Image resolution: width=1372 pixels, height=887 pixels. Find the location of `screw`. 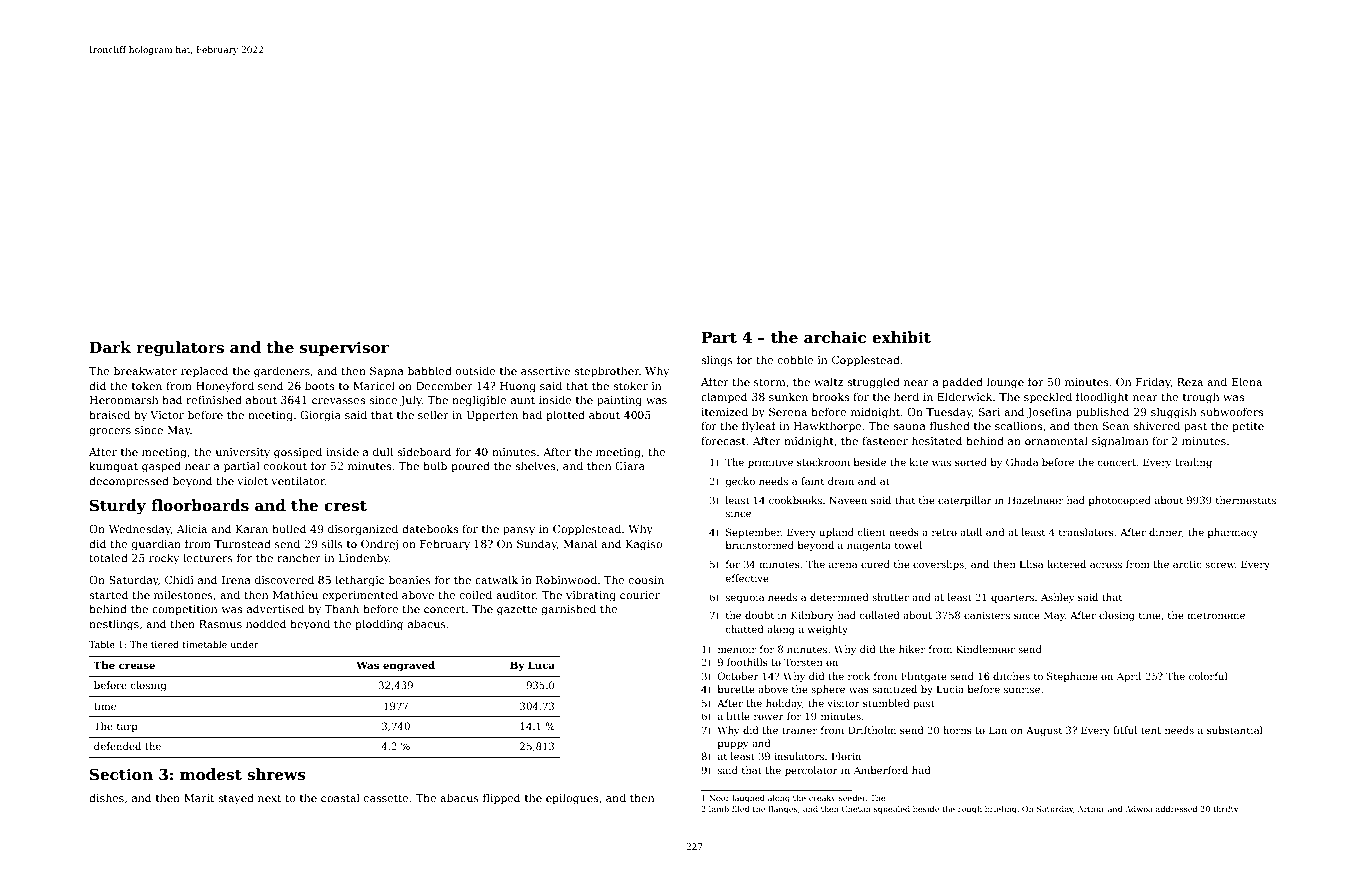

screw is located at coordinates (1220, 565).
